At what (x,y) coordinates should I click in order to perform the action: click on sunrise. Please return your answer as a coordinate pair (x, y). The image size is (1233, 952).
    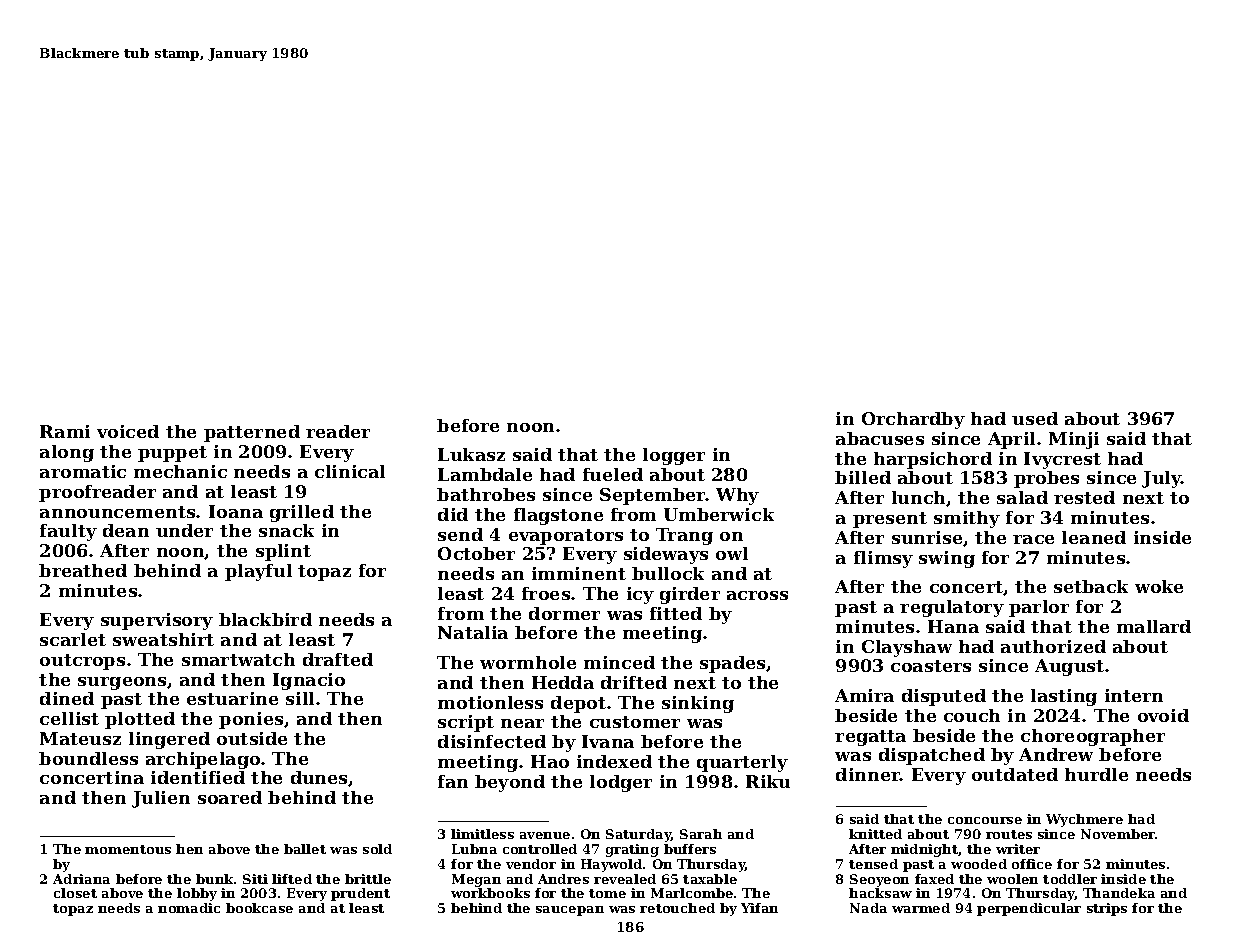
    Looking at the image, I should click on (927, 537).
